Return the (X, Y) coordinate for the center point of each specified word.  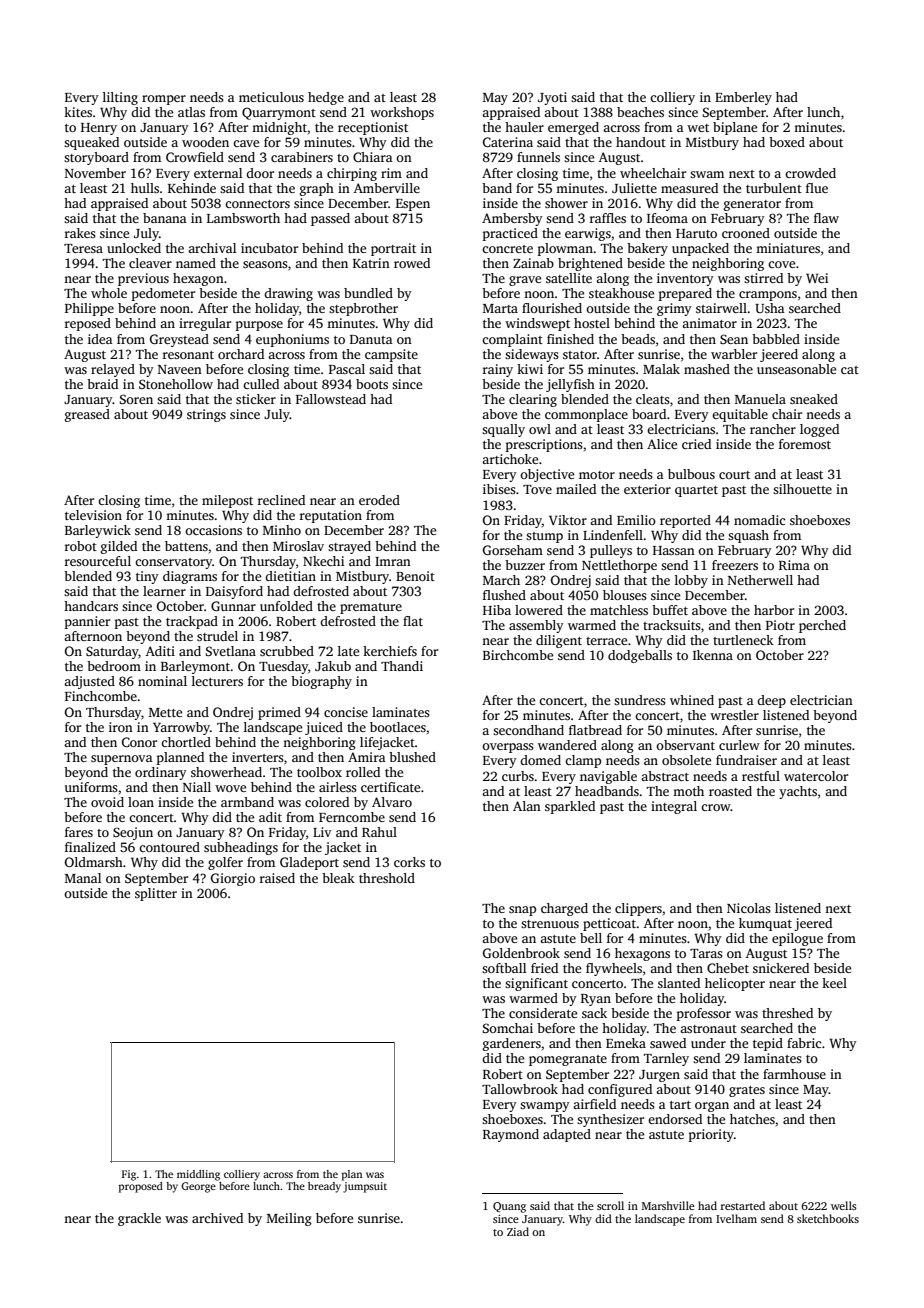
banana (165, 218)
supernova (122, 760)
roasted (730, 791)
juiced (324, 728)
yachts (798, 792)
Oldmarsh (94, 862)
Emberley (743, 98)
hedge (326, 98)
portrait (393, 249)
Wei (817, 278)
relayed (113, 370)
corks (409, 862)
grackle (139, 1219)
